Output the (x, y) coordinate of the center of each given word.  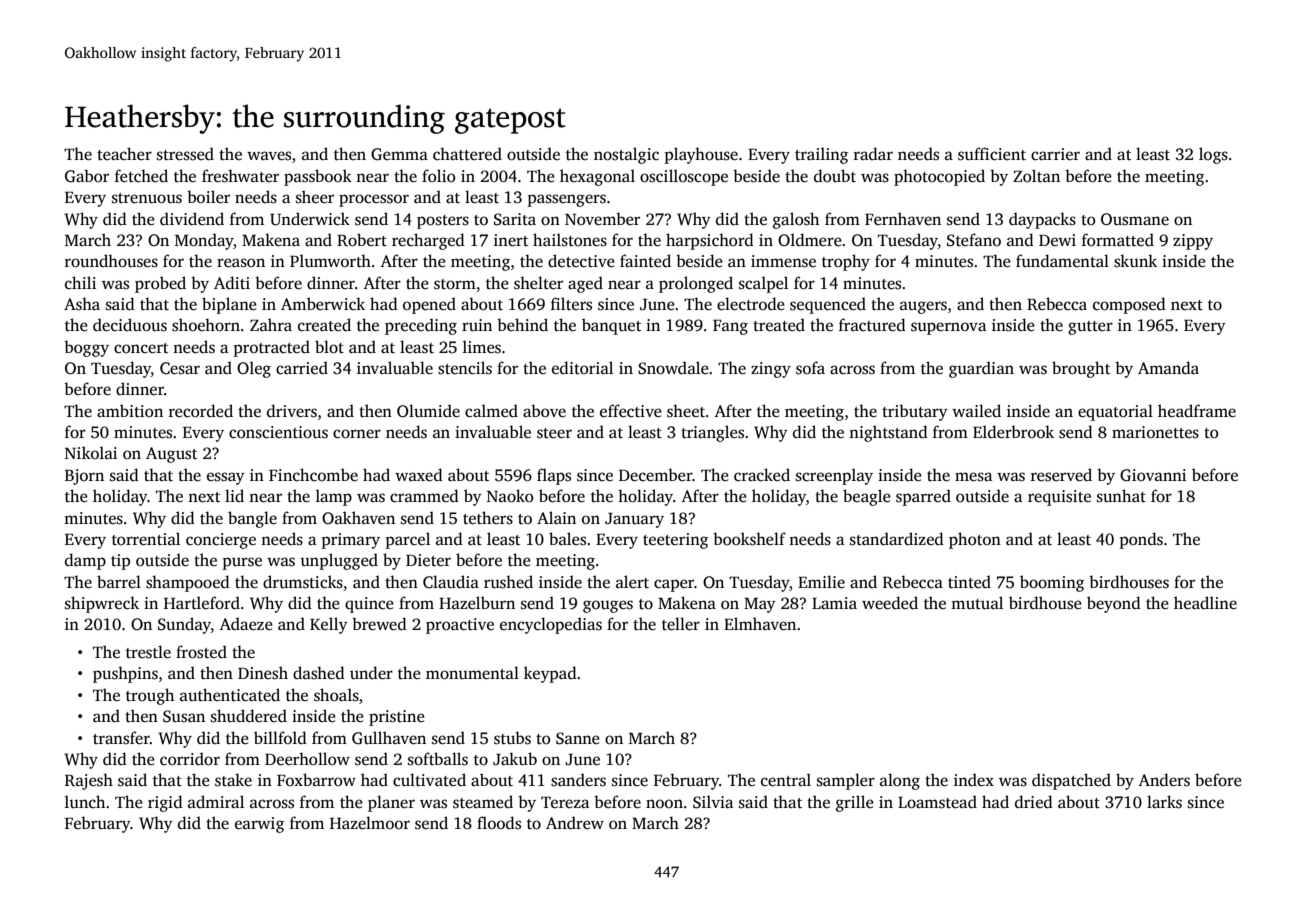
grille (855, 803)
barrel (119, 582)
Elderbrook (1013, 431)
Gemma (399, 154)
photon (975, 540)
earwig (259, 825)
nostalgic (626, 155)
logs (1213, 155)
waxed (419, 475)
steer (554, 433)
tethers (488, 518)
